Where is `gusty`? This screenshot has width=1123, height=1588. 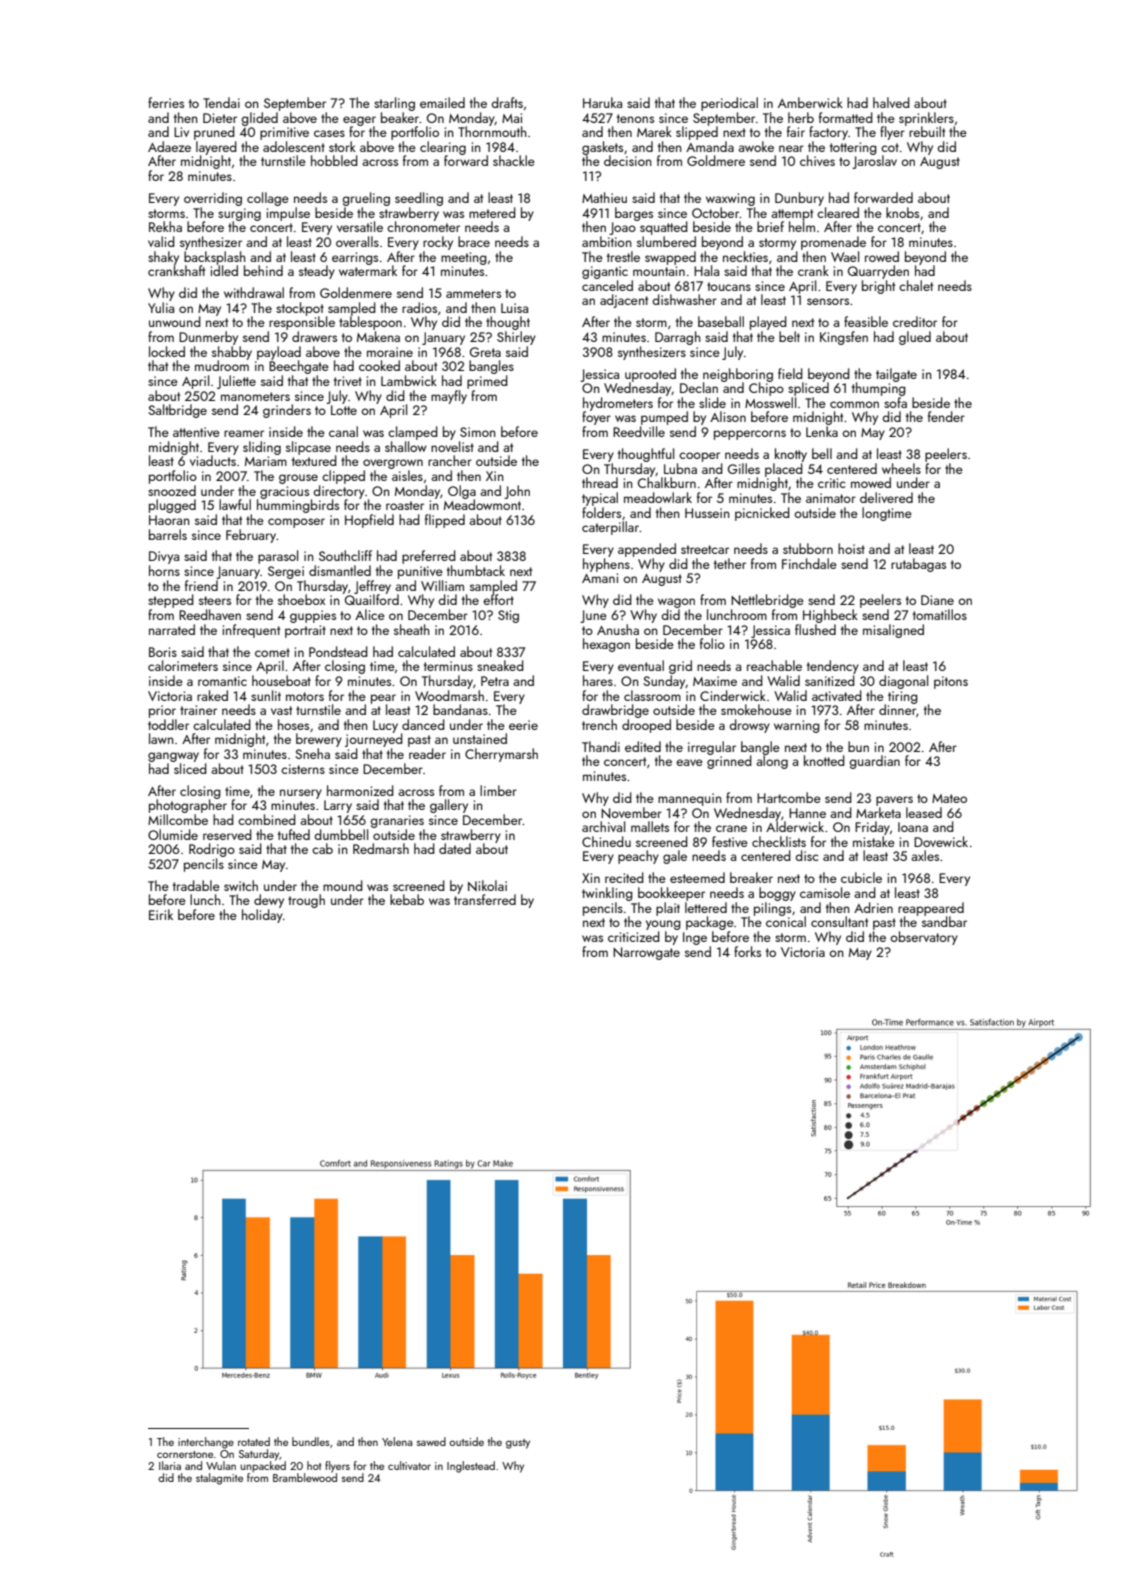
gusty is located at coordinates (518, 1444).
